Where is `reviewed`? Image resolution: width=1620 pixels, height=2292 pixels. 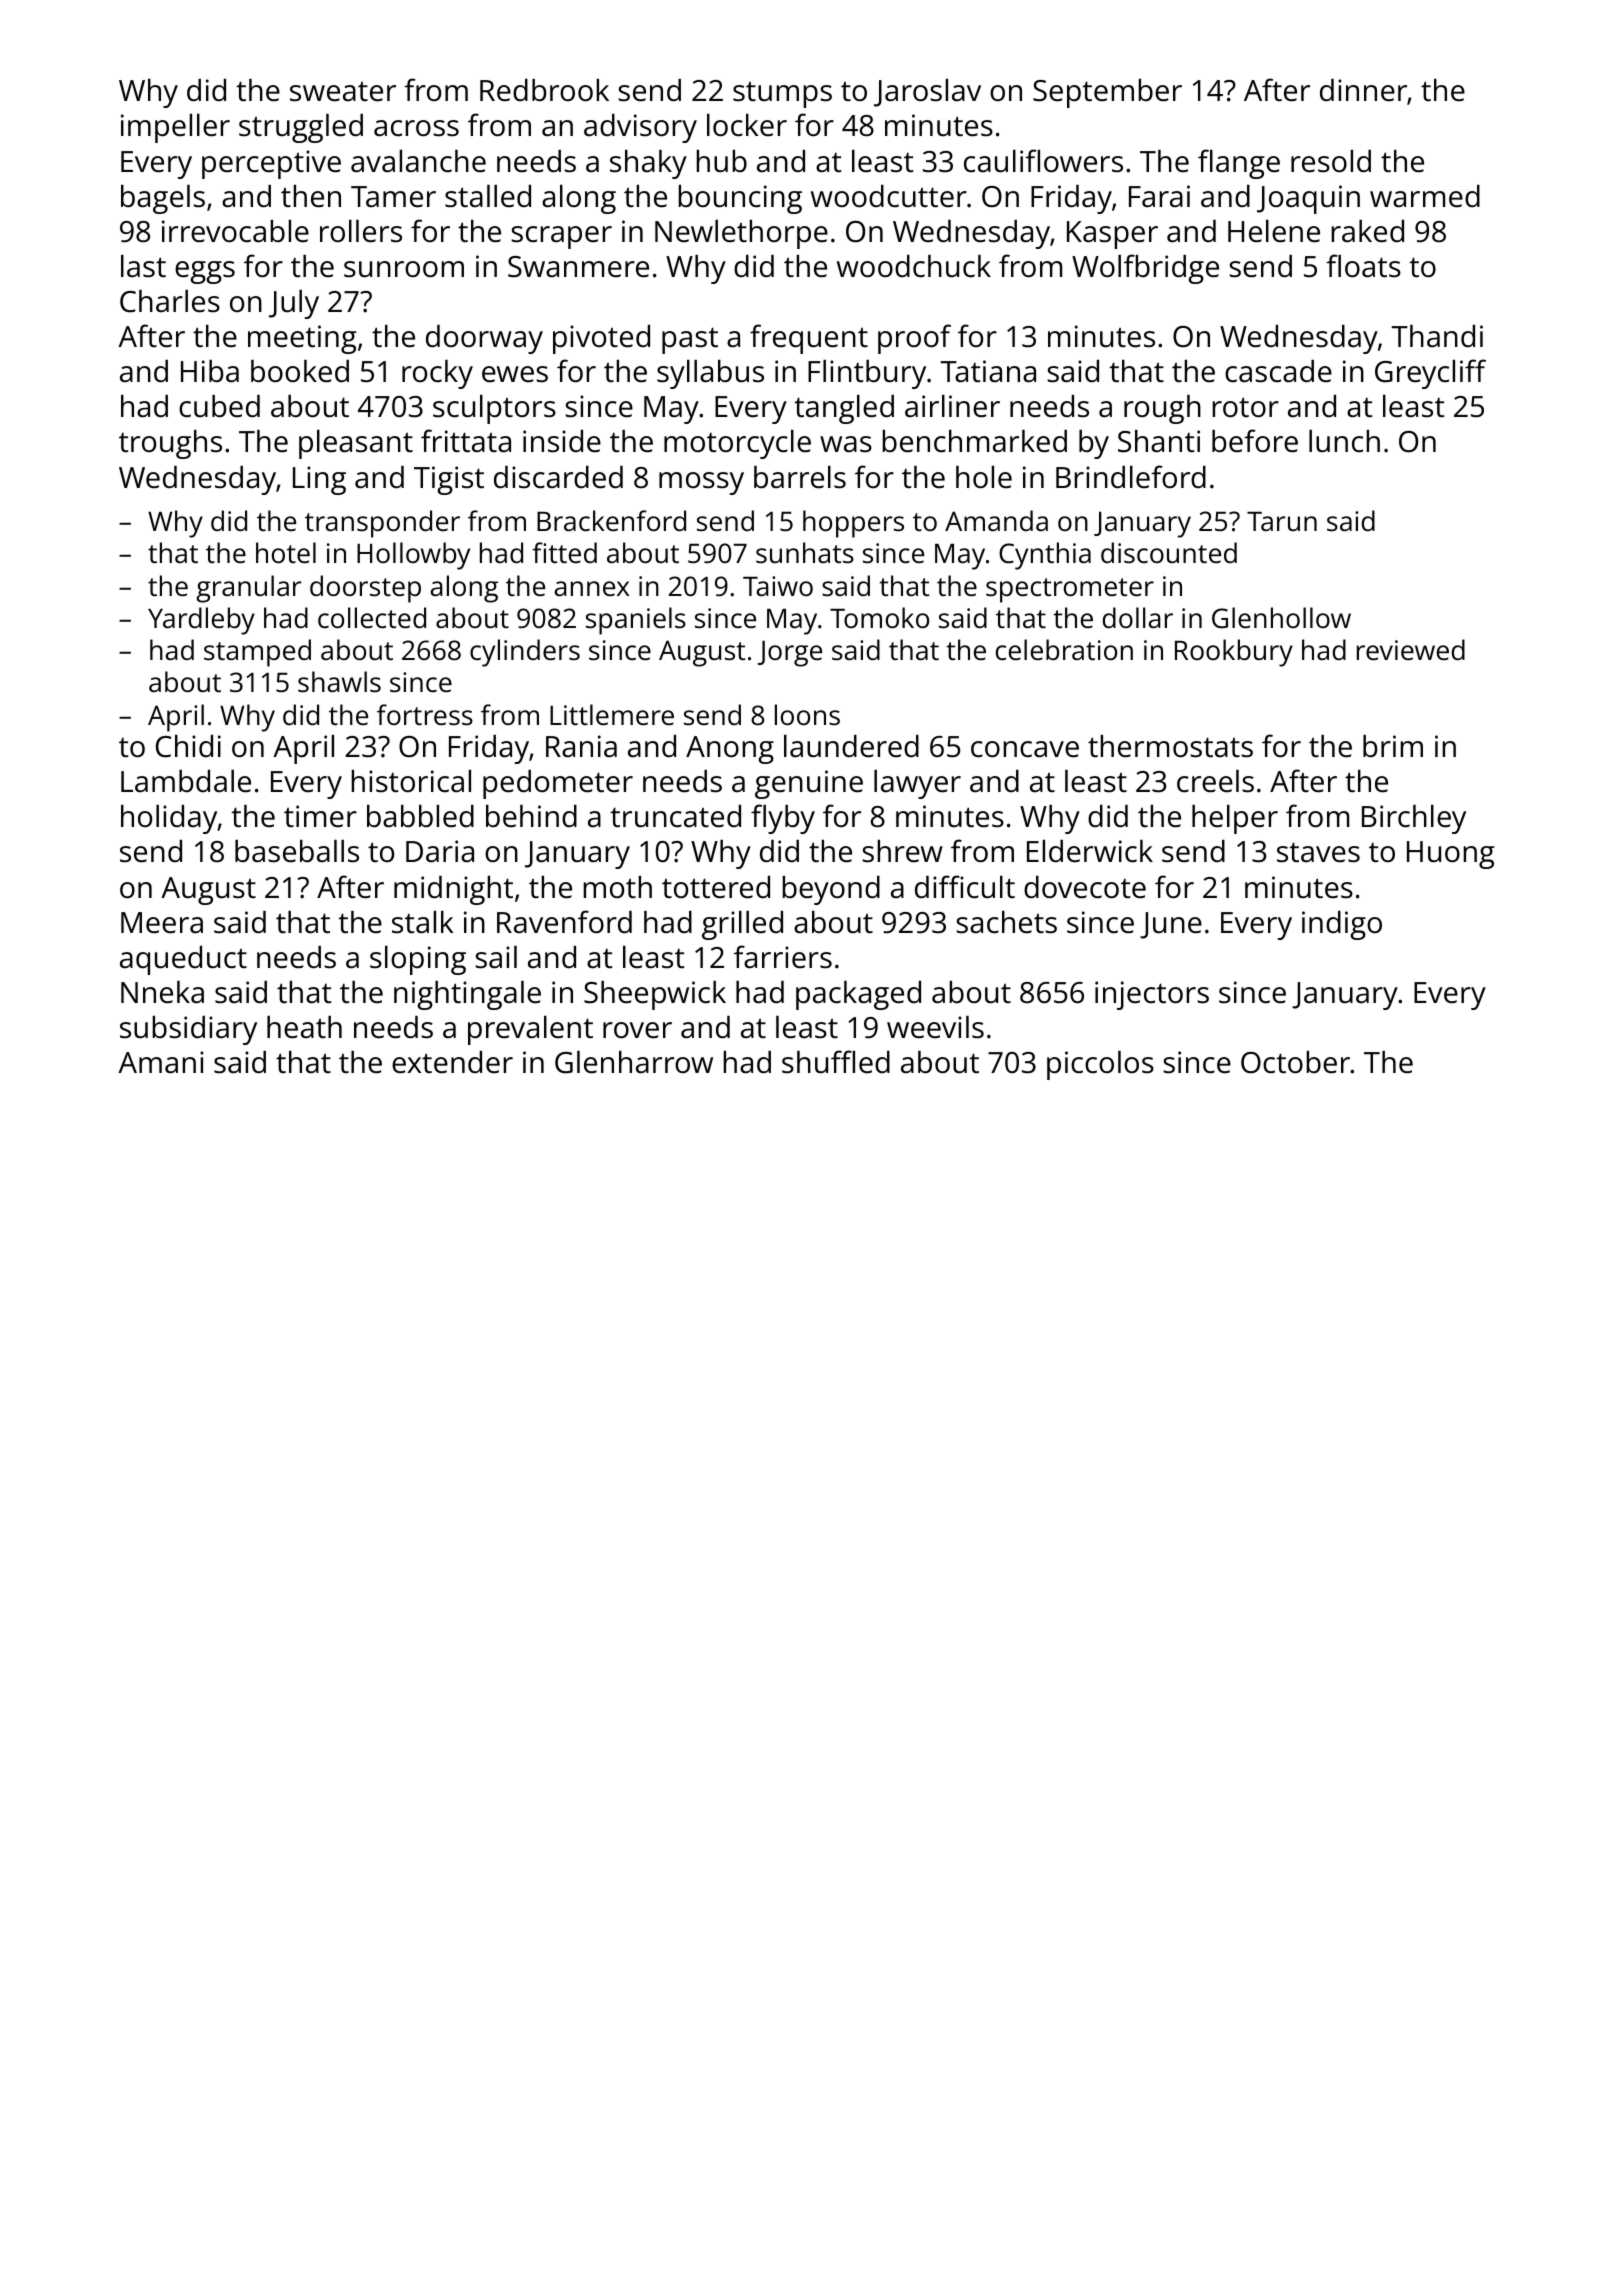 reviewed is located at coordinates (1411, 650).
